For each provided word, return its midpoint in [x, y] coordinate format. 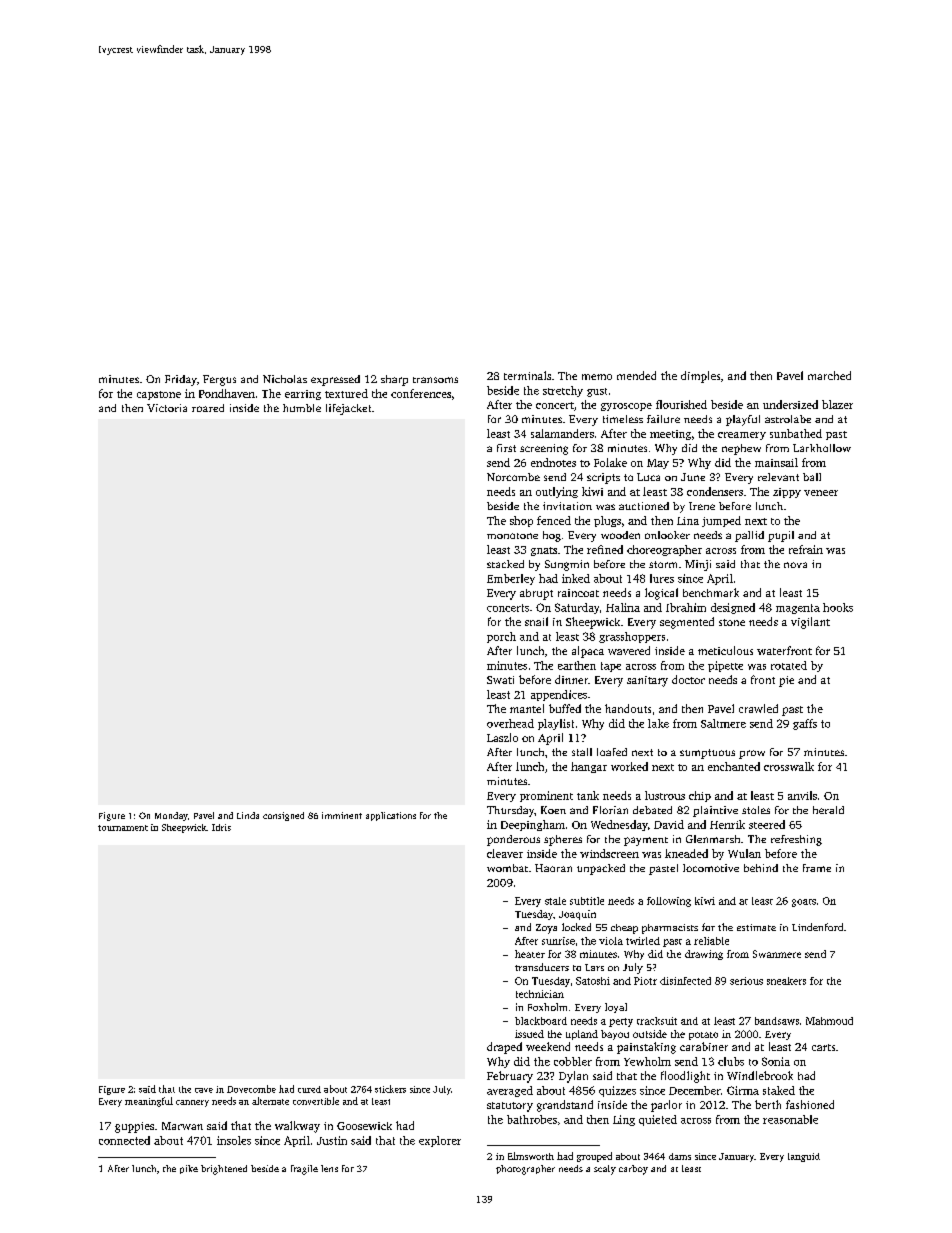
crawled [758, 708]
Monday [171, 816]
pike [189, 1169]
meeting [670, 435]
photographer [525, 1170]
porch [501, 637]
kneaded [686, 853]
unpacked [601, 869]
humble [302, 408]
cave [204, 1090]
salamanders [562, 433]
